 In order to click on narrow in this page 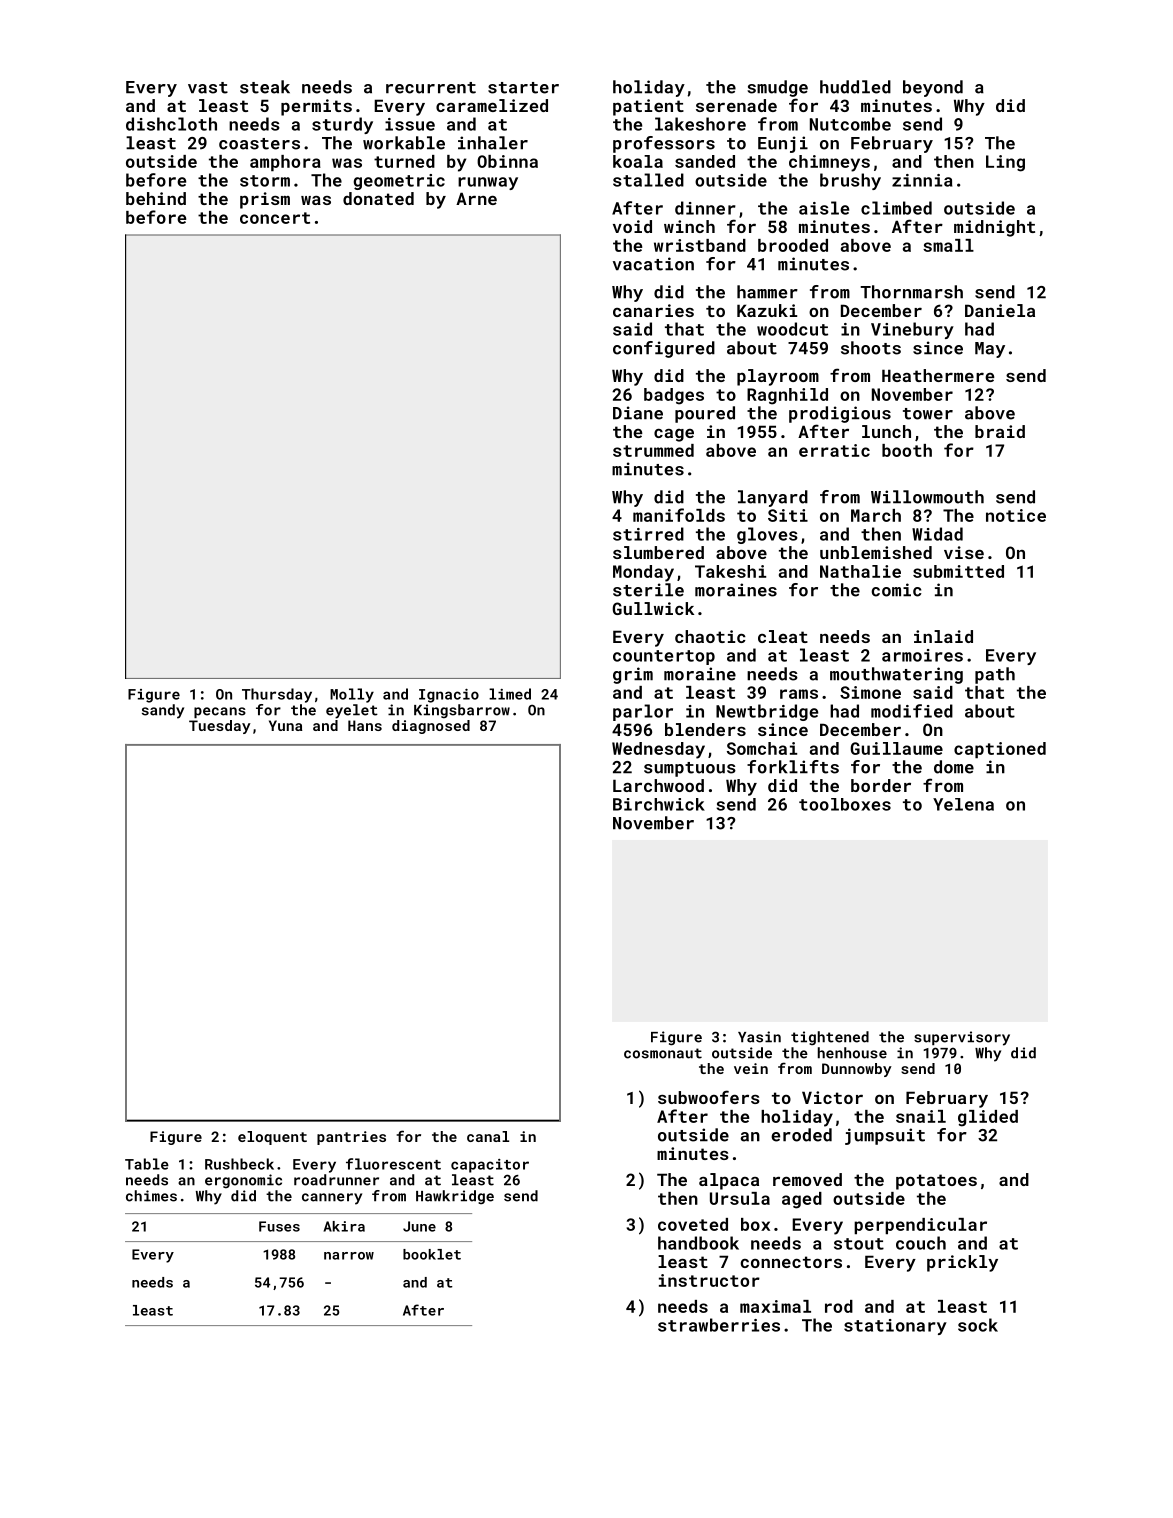, I will do `click(349, 1256)`.
